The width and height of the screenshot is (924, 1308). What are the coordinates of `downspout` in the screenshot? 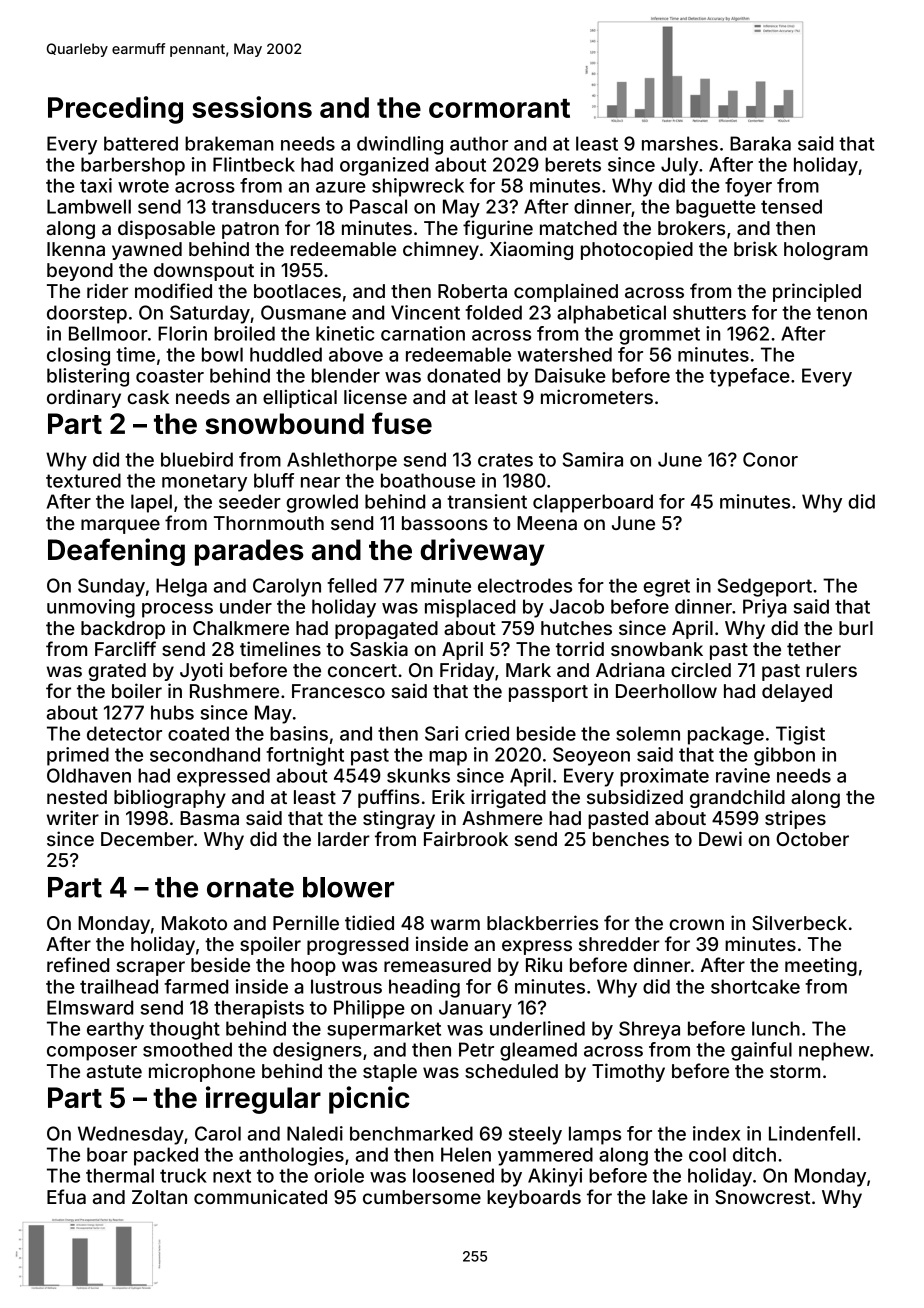 It's located at (204, 272).
